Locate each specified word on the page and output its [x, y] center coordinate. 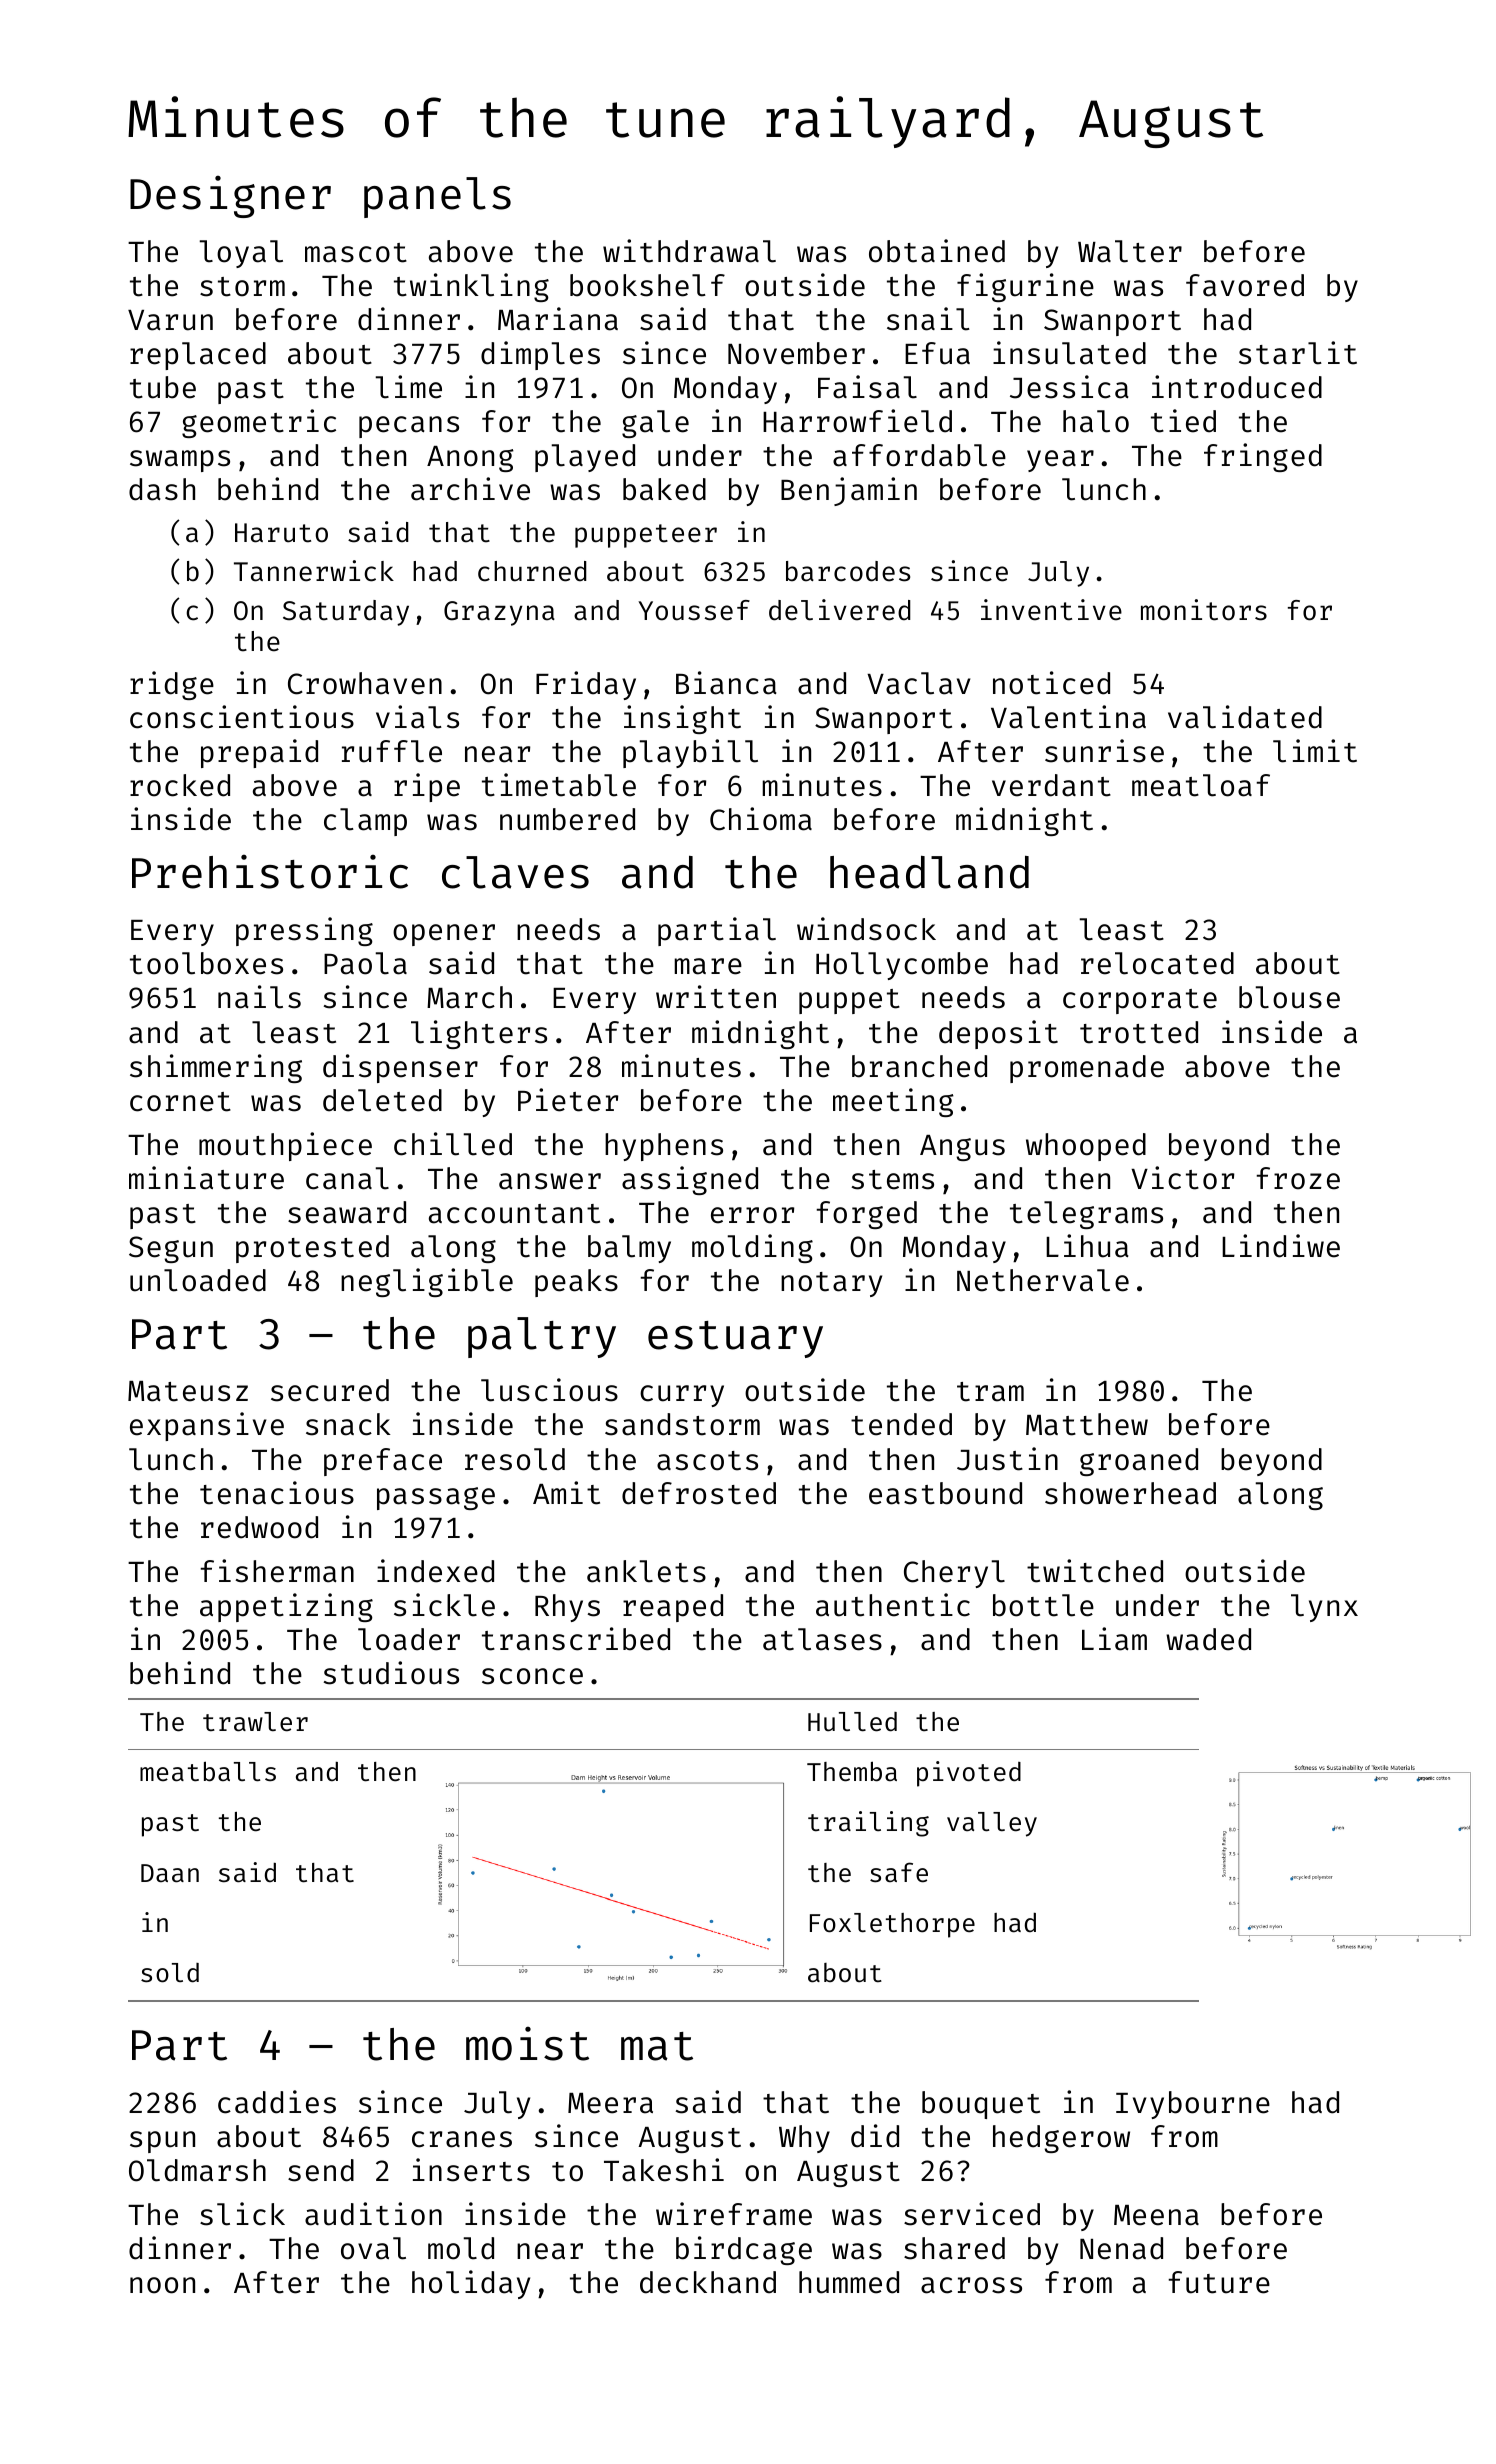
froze [1298, 1178]
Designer [230, 196]
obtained [937, 251]
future [1219, 2282]
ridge [172, 685]
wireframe [734, 2214]
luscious [549, 1390]
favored [1245, 285]
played [585, 458]
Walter [1130, 251]
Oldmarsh [197, 2170]
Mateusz [188, 1391]
